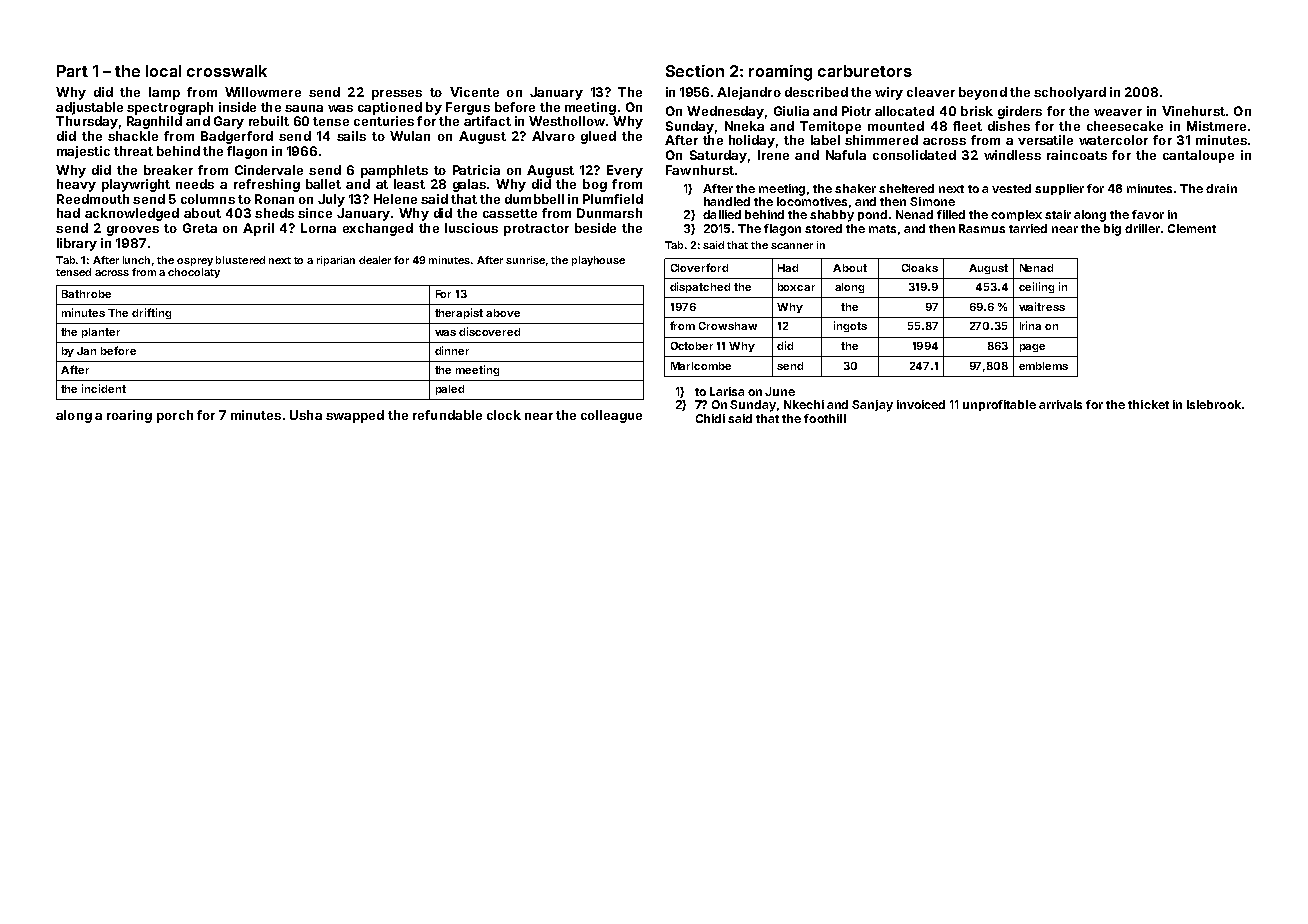 The image size is (1308, 924). What do you see at coordinates (390, 108) in the page?
I see `captioned` at bounding box center [390, 108].
